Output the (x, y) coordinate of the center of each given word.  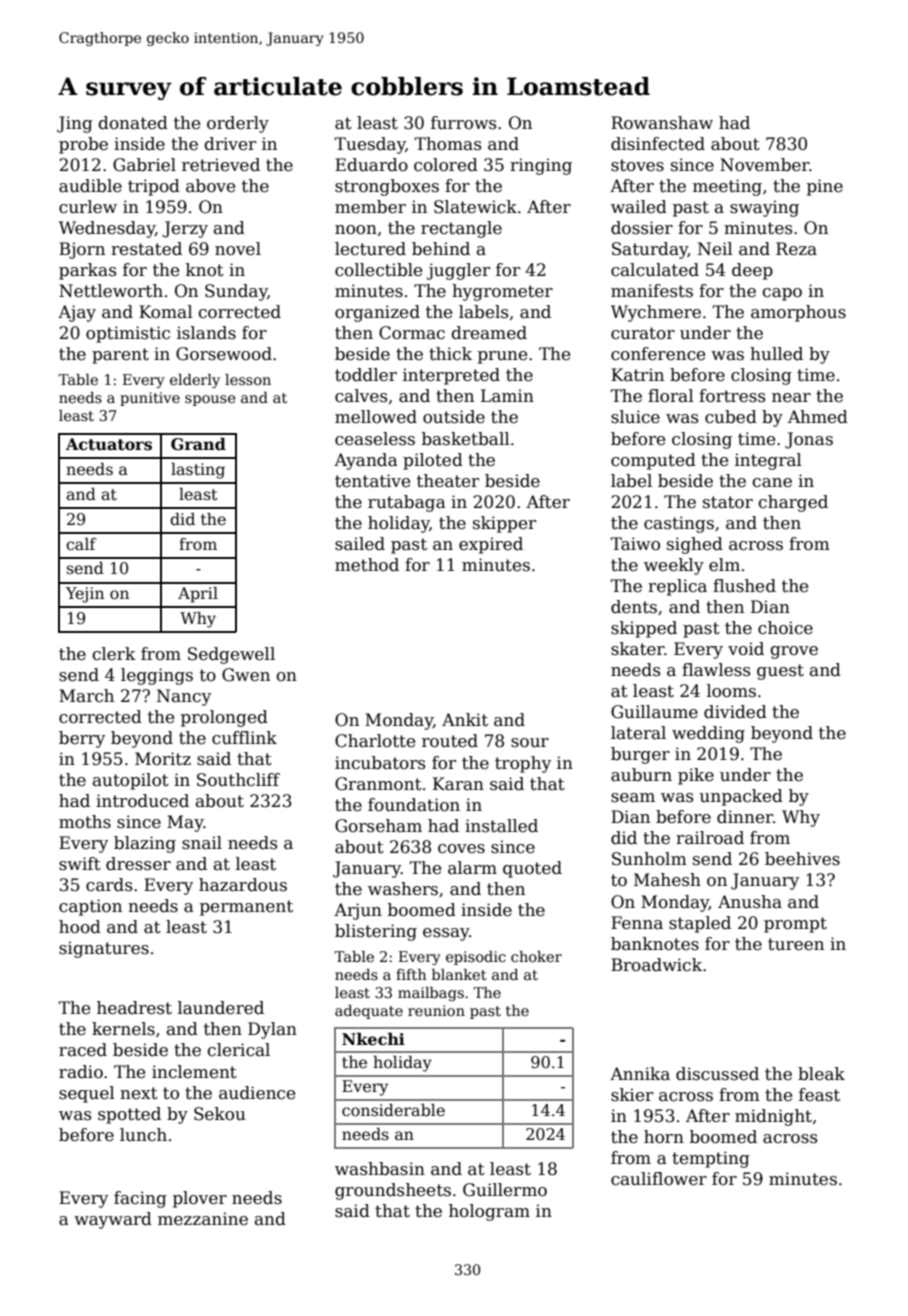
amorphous (798, 313)
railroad (710, 838)
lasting (198, 471)
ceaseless (375, 439)
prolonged (224, 718)
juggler (458, 271)
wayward (113, 1220)
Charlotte (375, 741)
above (210, 186)
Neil (715, 249)
